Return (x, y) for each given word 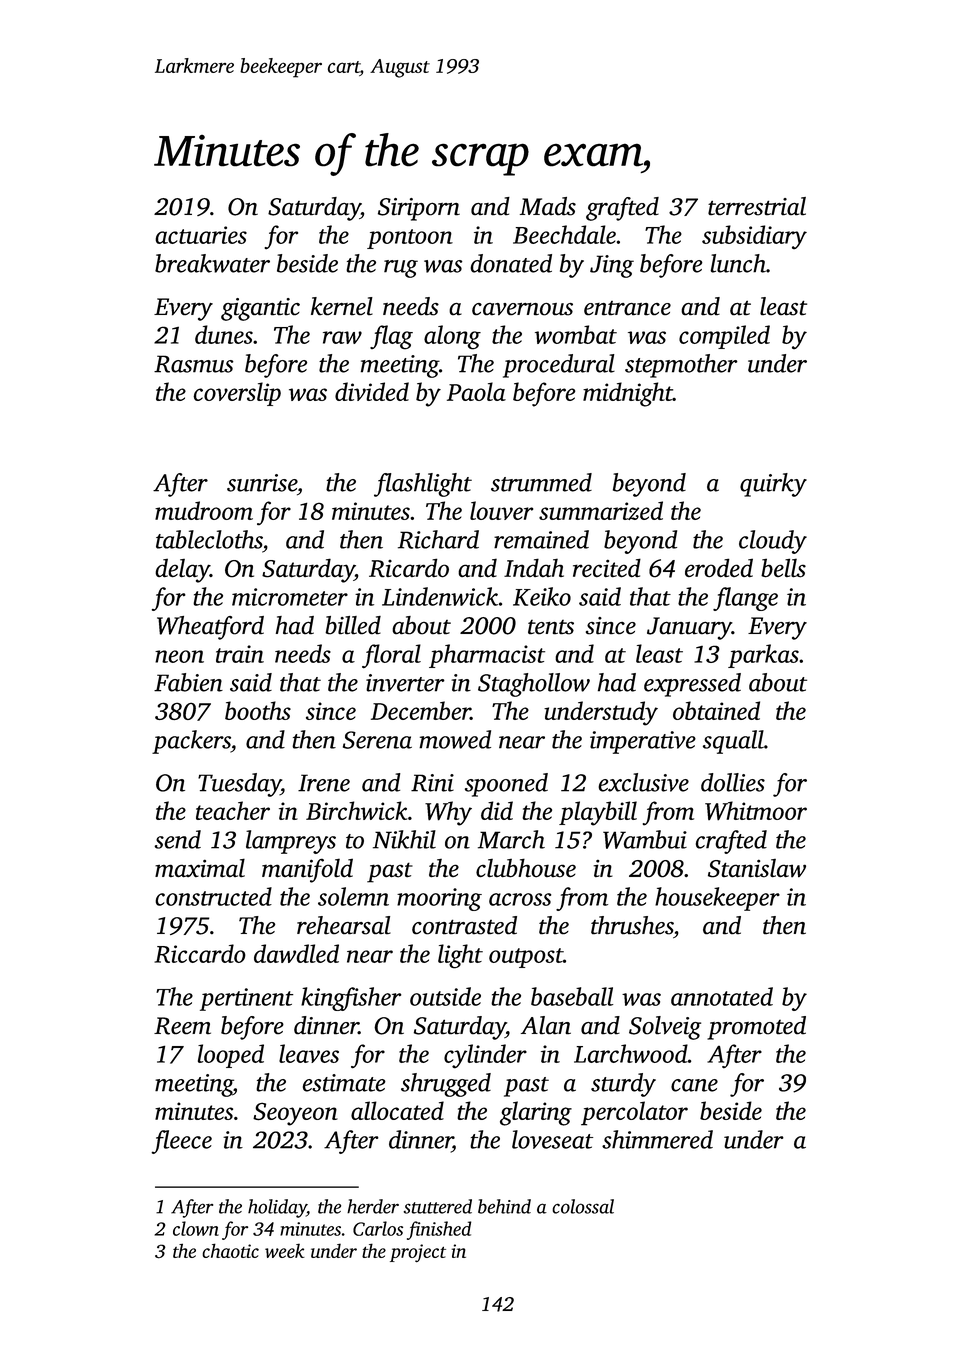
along (452, 337)
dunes (224, 334)
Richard (438, 539)
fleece (181, 1142)
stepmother (681, 366)
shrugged (446, 1085)
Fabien (188, 682)
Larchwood (631, 1053)
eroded (719, 568)
